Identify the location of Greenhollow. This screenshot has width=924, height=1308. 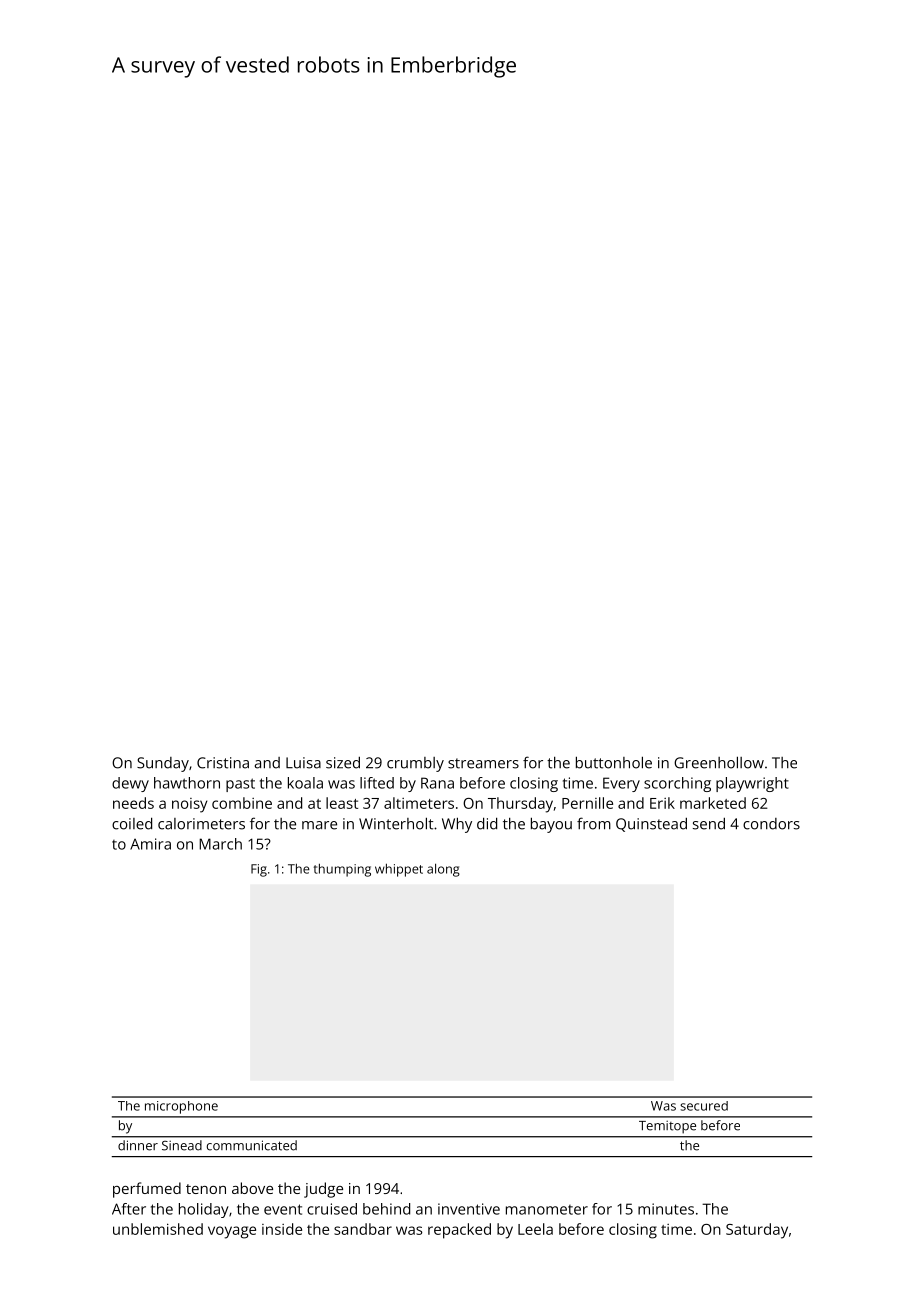
(719, 762).
